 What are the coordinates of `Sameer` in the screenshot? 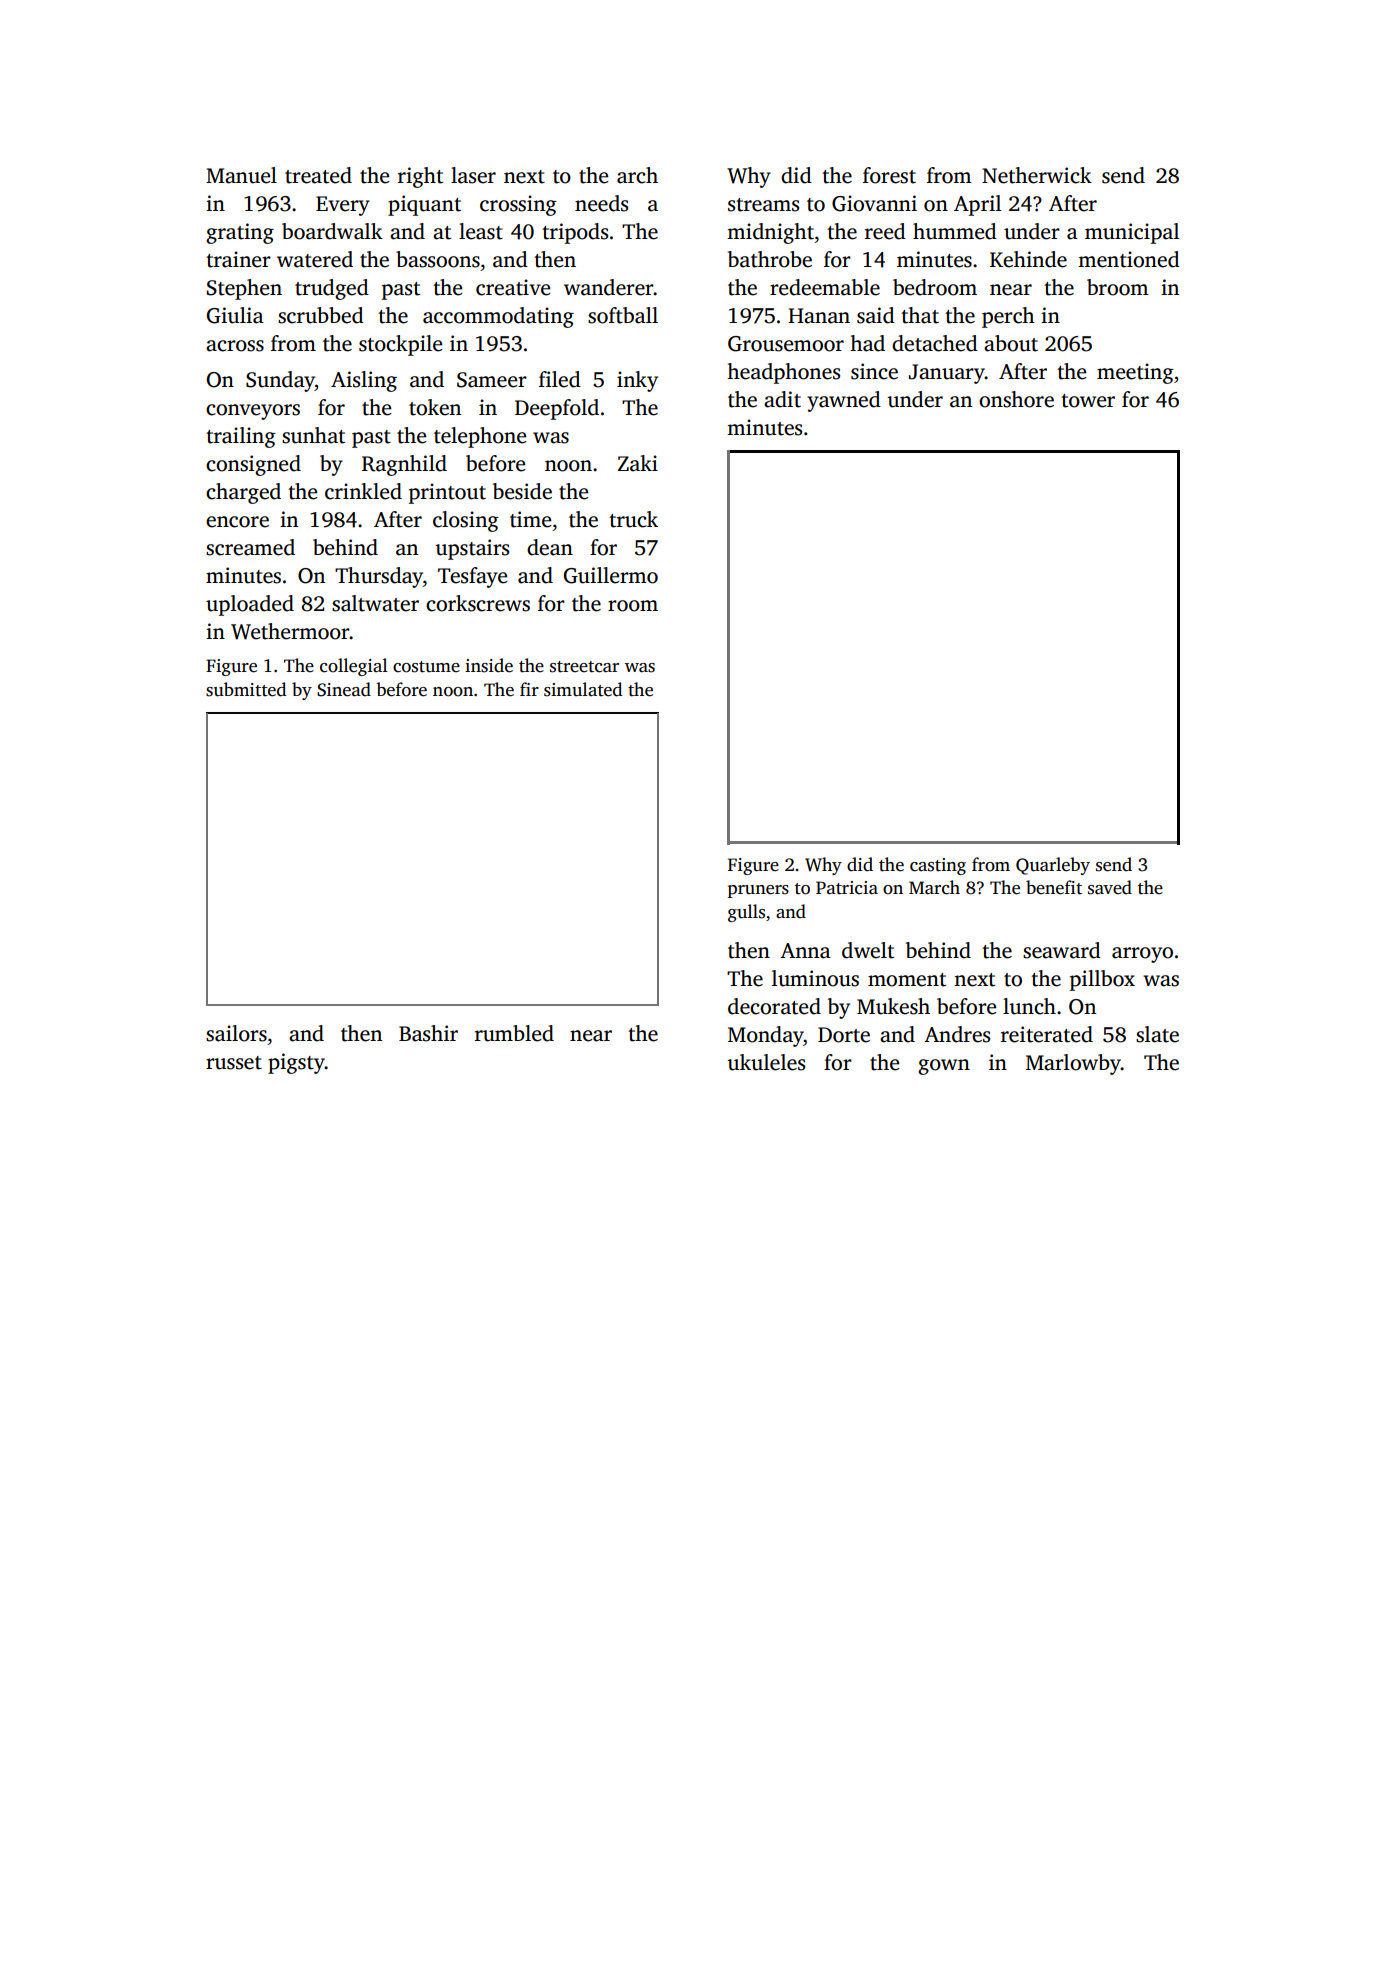 It's located at (492, 380).
